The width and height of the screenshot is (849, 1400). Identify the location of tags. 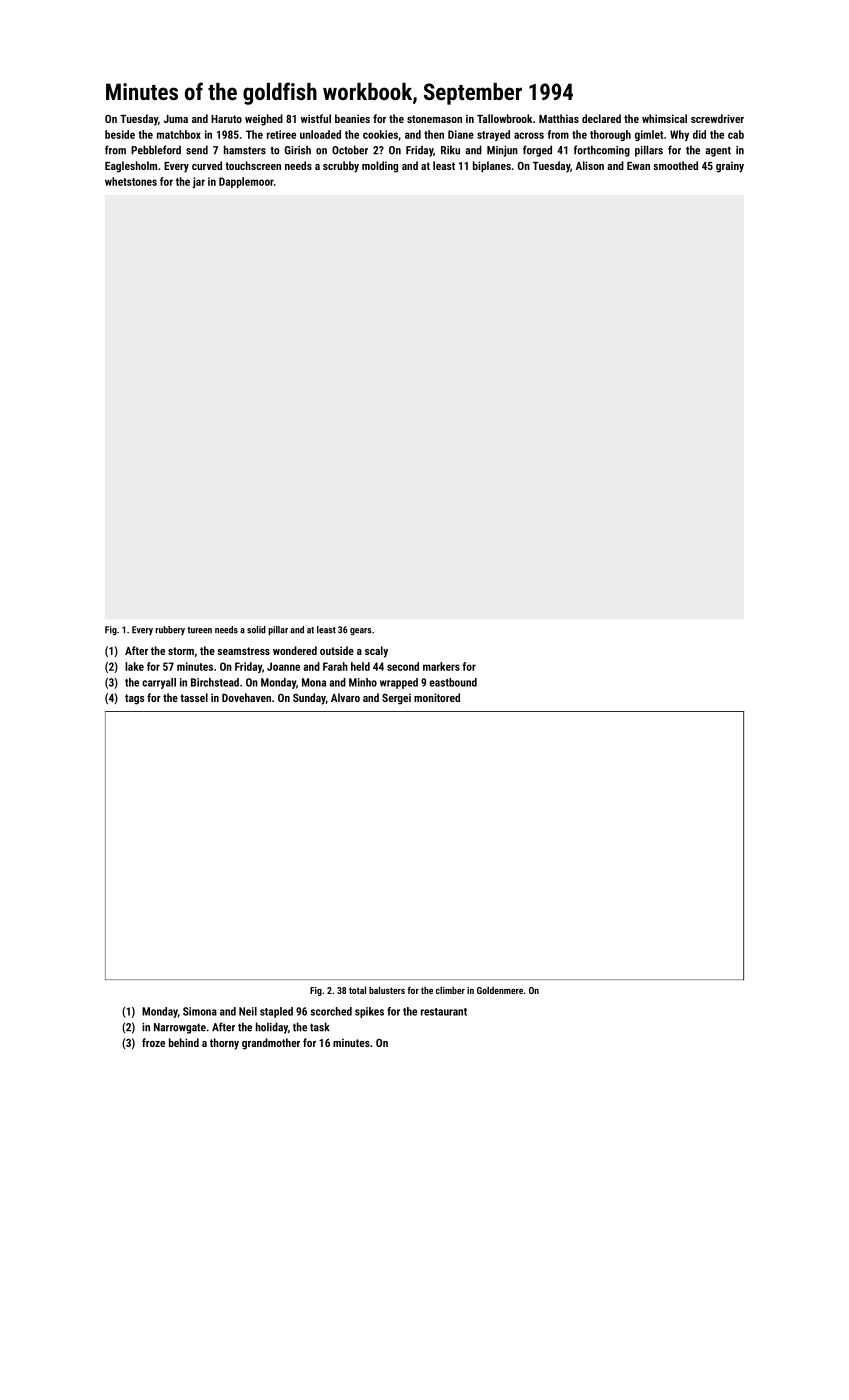
(134, 699).
